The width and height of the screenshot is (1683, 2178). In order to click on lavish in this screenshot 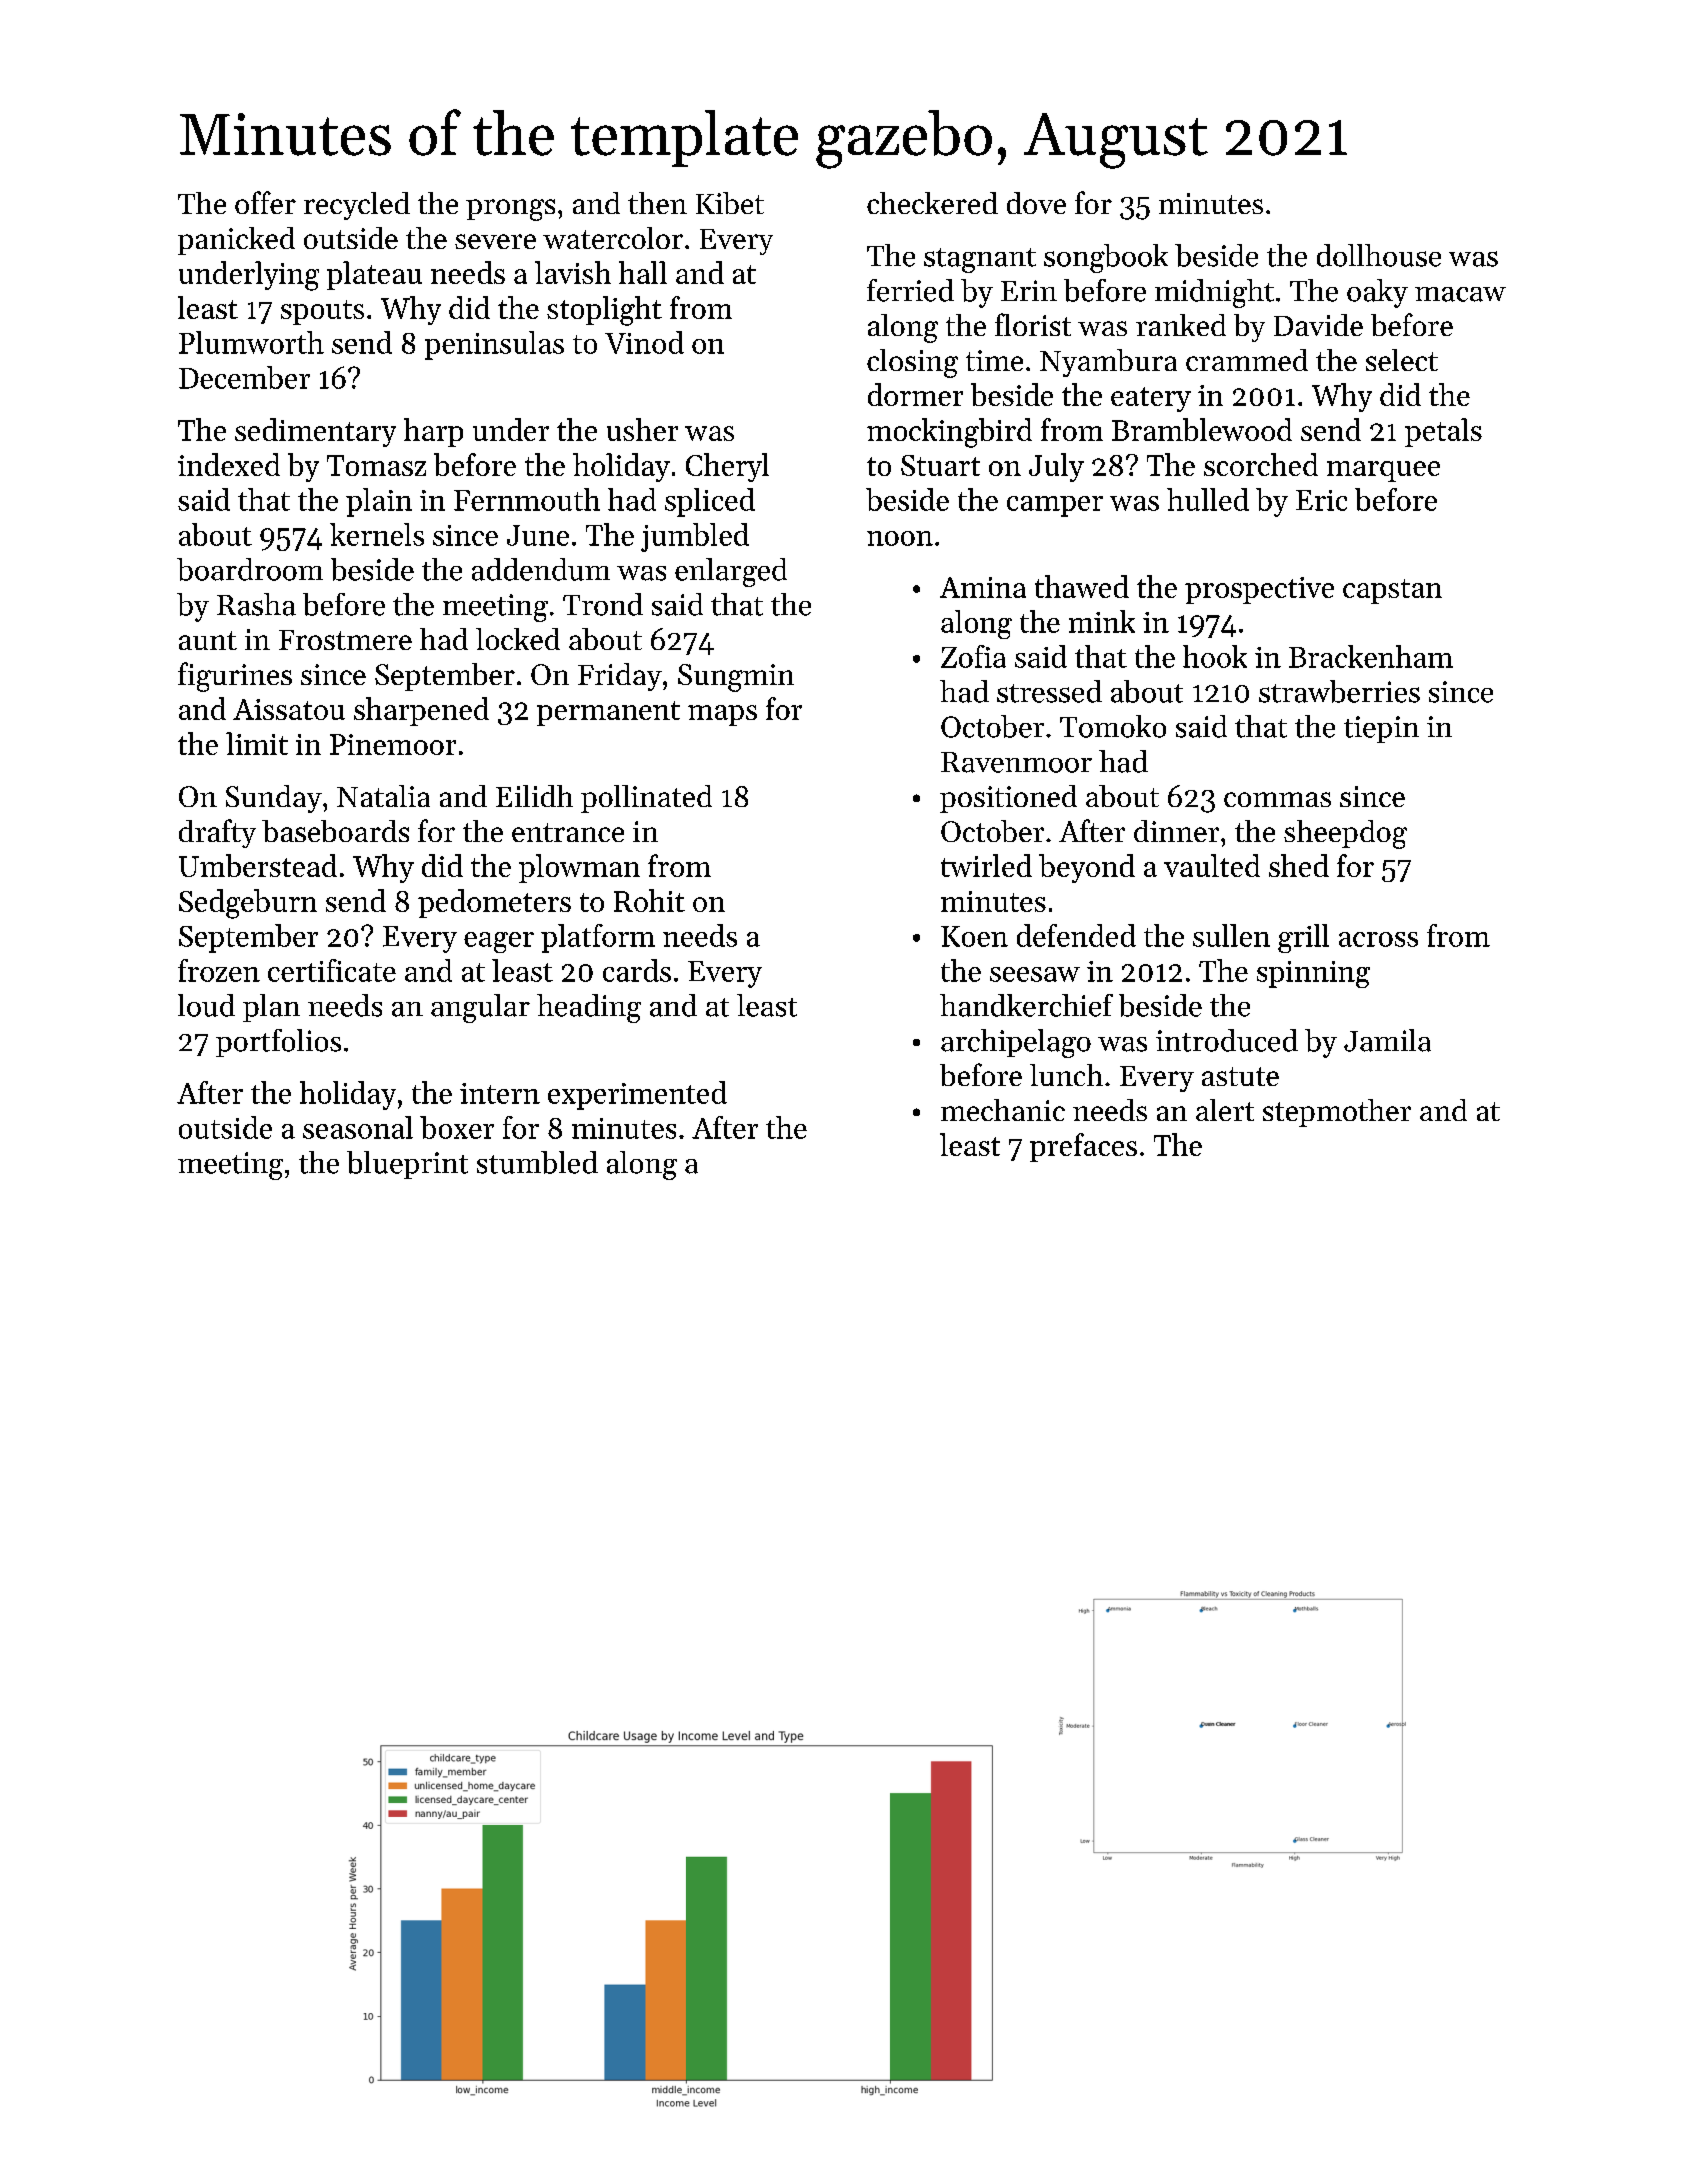, I will do `click(573, 272)`.
